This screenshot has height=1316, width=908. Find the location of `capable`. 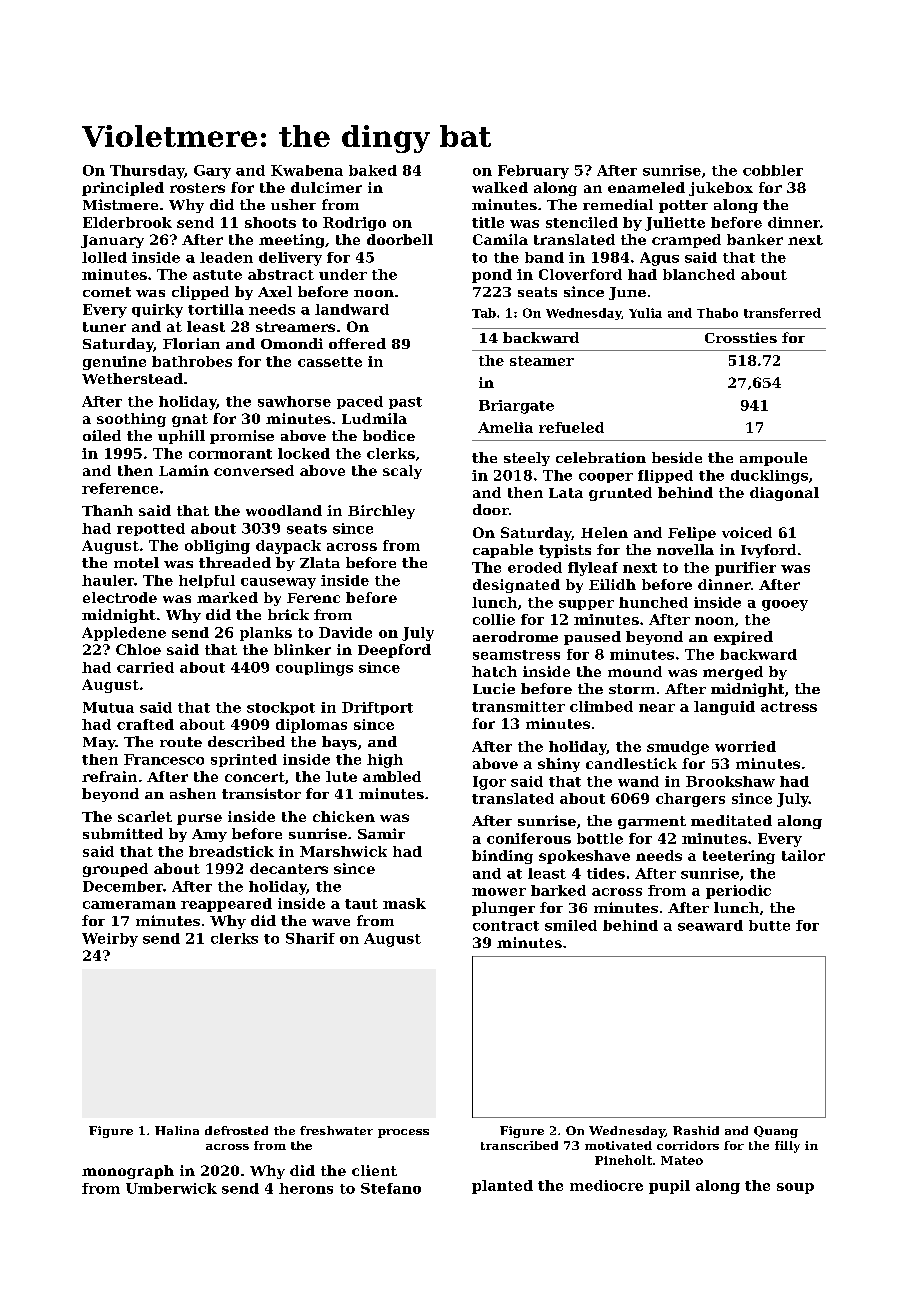

capable is located at coordinates (503, 551).
